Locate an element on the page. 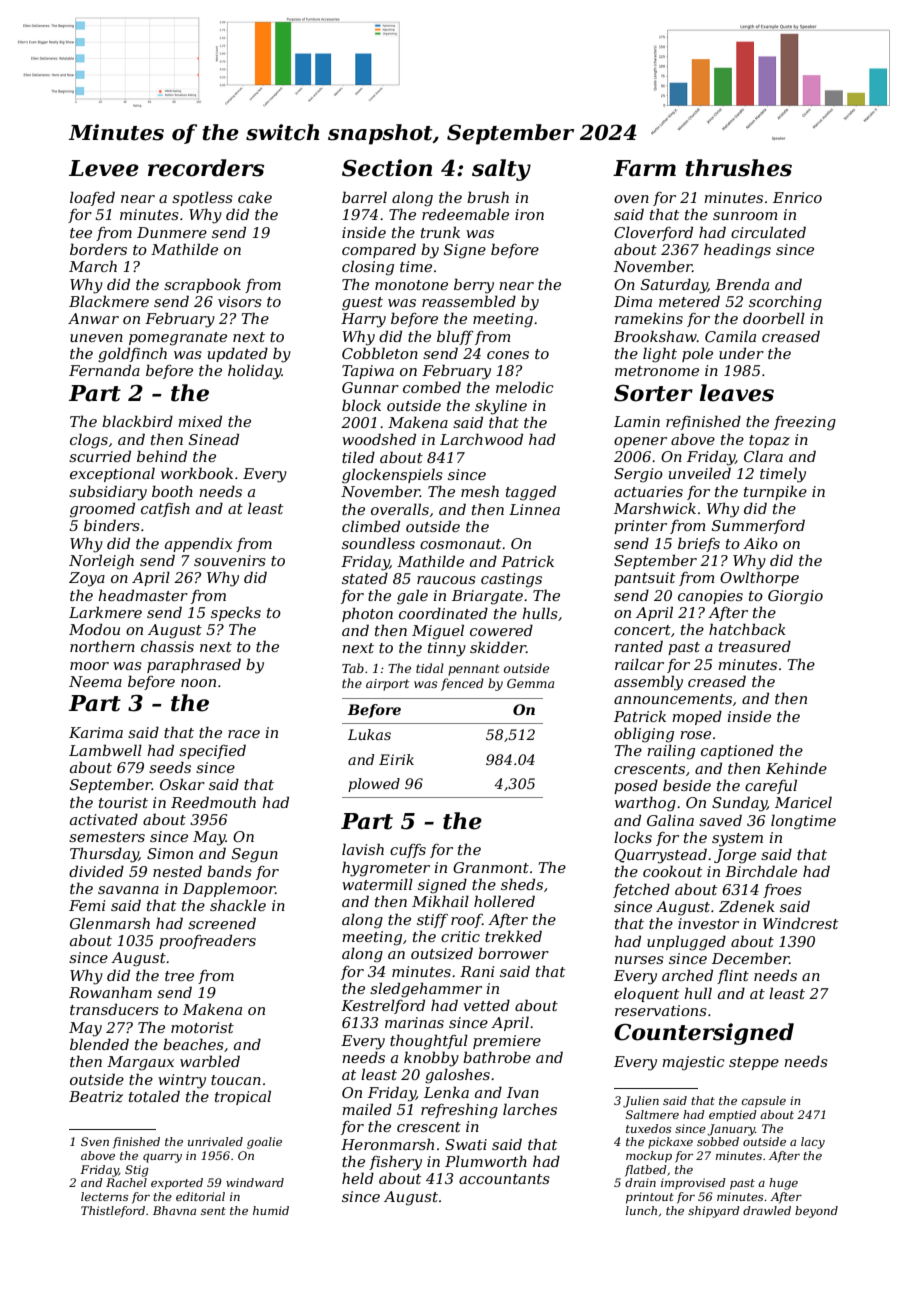 Image resolution: width=908 pixels, height=1316 pixels. cones is located at coordinates (508, 355).
